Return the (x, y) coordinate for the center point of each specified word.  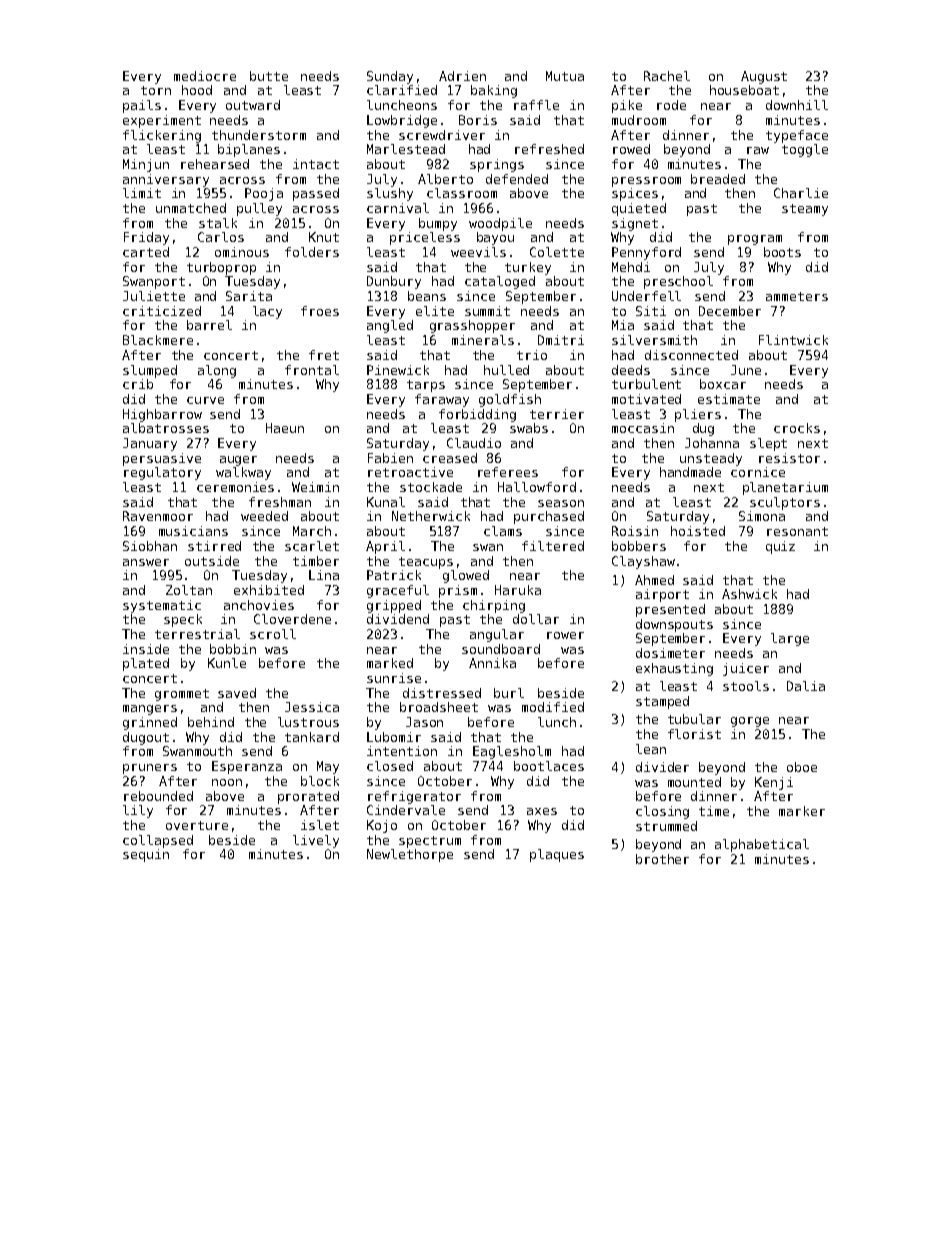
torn (156, 90)
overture (197, 825)
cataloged (500, 282)
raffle (536, 105)
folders (312, 252)
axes (542, 811)
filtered (553, 546)
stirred (214, 546)
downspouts (674, 625)
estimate (729, 399)
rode (671, 105)
